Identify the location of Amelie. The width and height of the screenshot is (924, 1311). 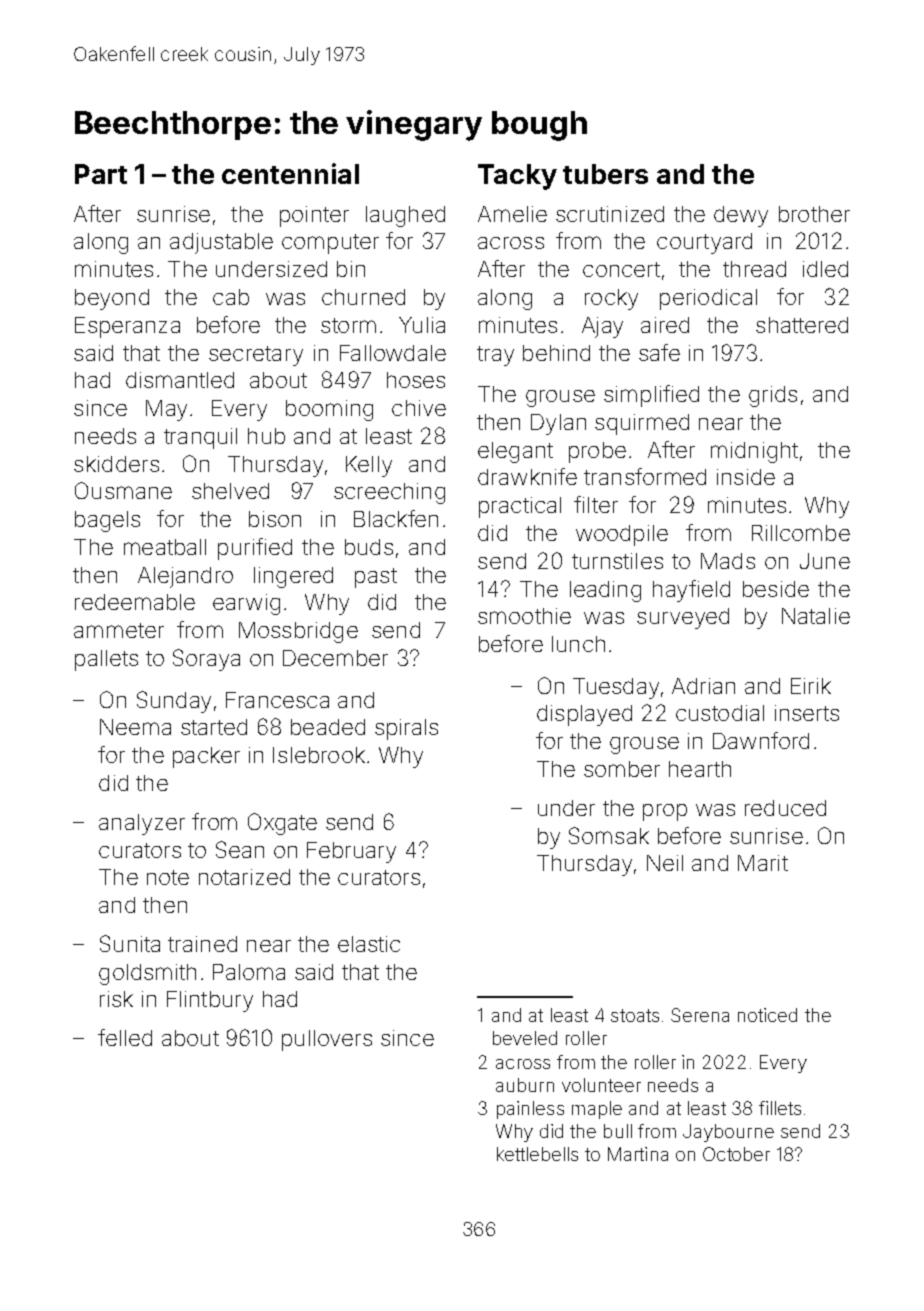
(512, 214).
